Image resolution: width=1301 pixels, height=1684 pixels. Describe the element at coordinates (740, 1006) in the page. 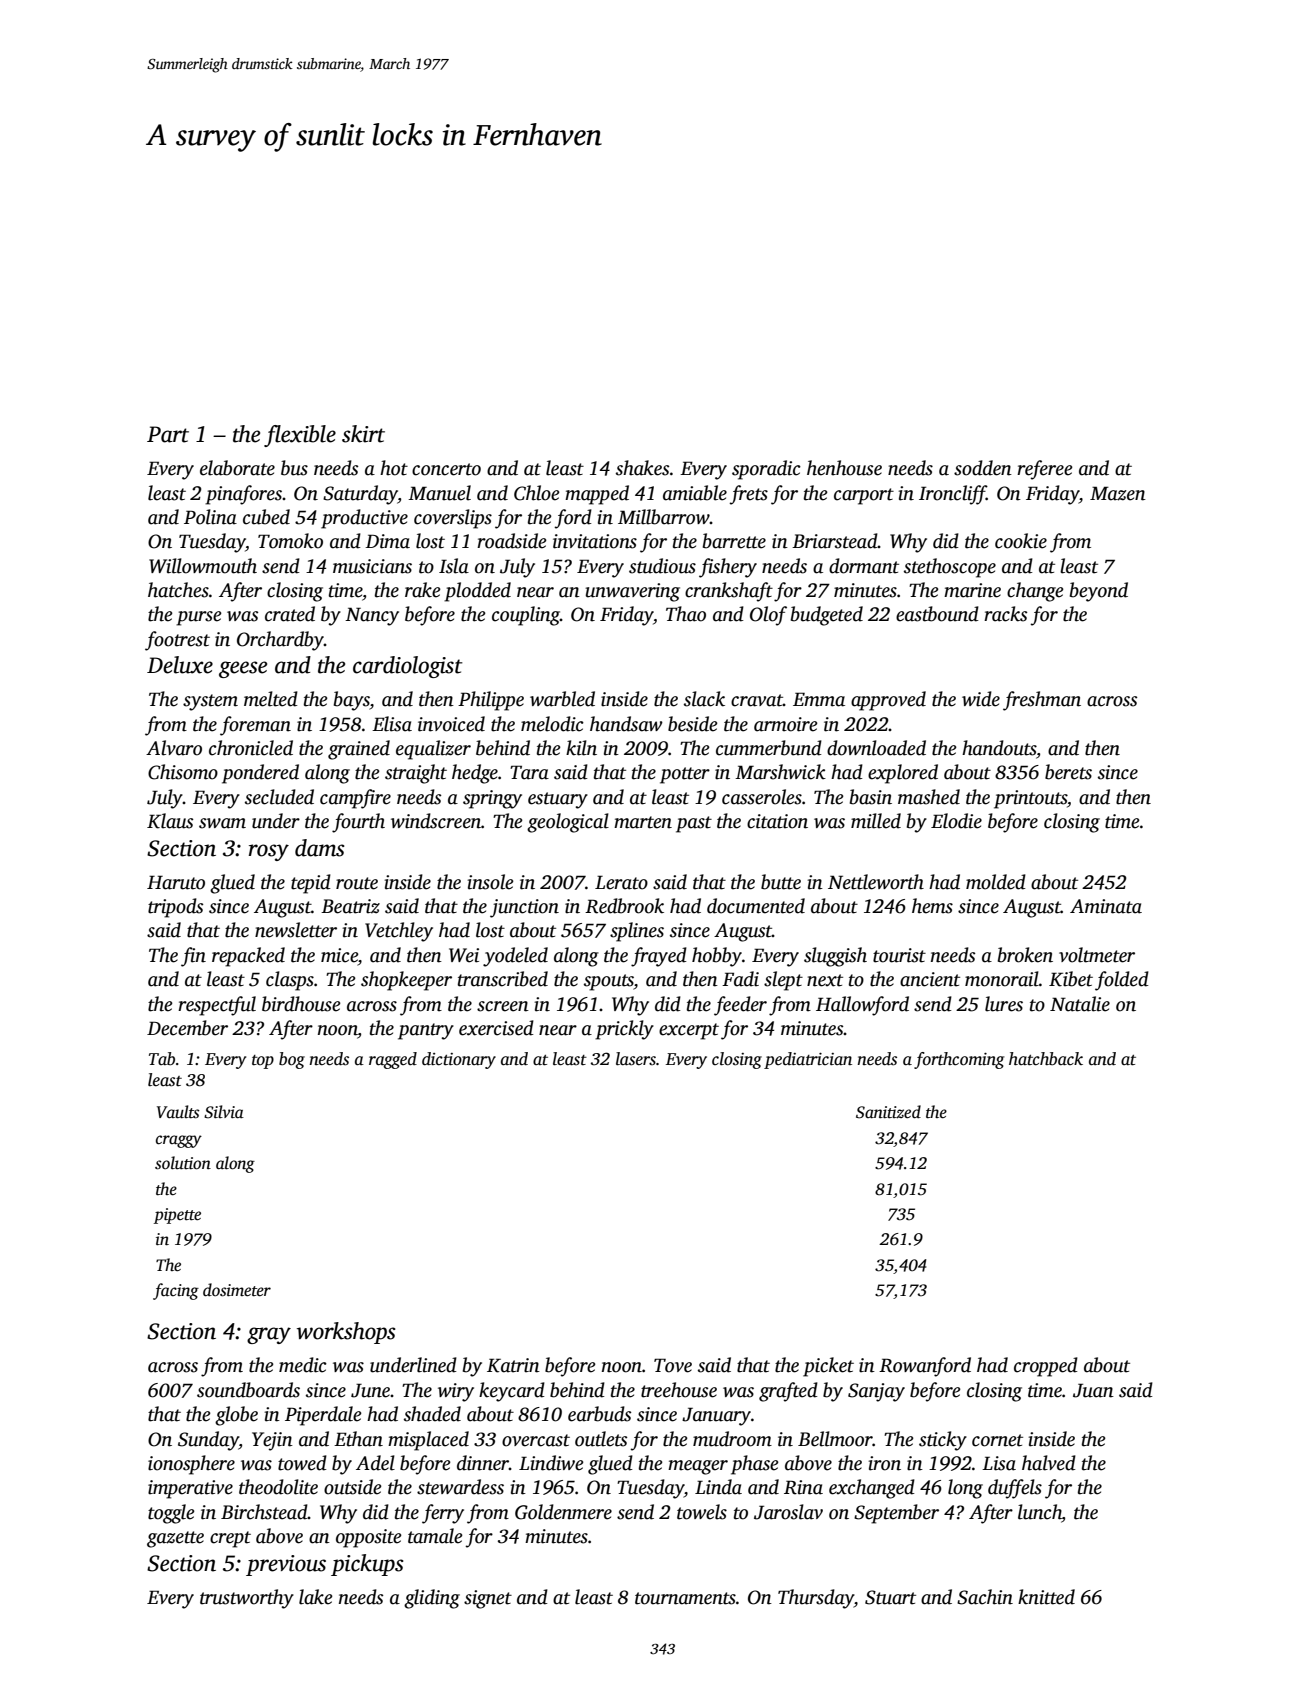

I see `feeder` at that location.
